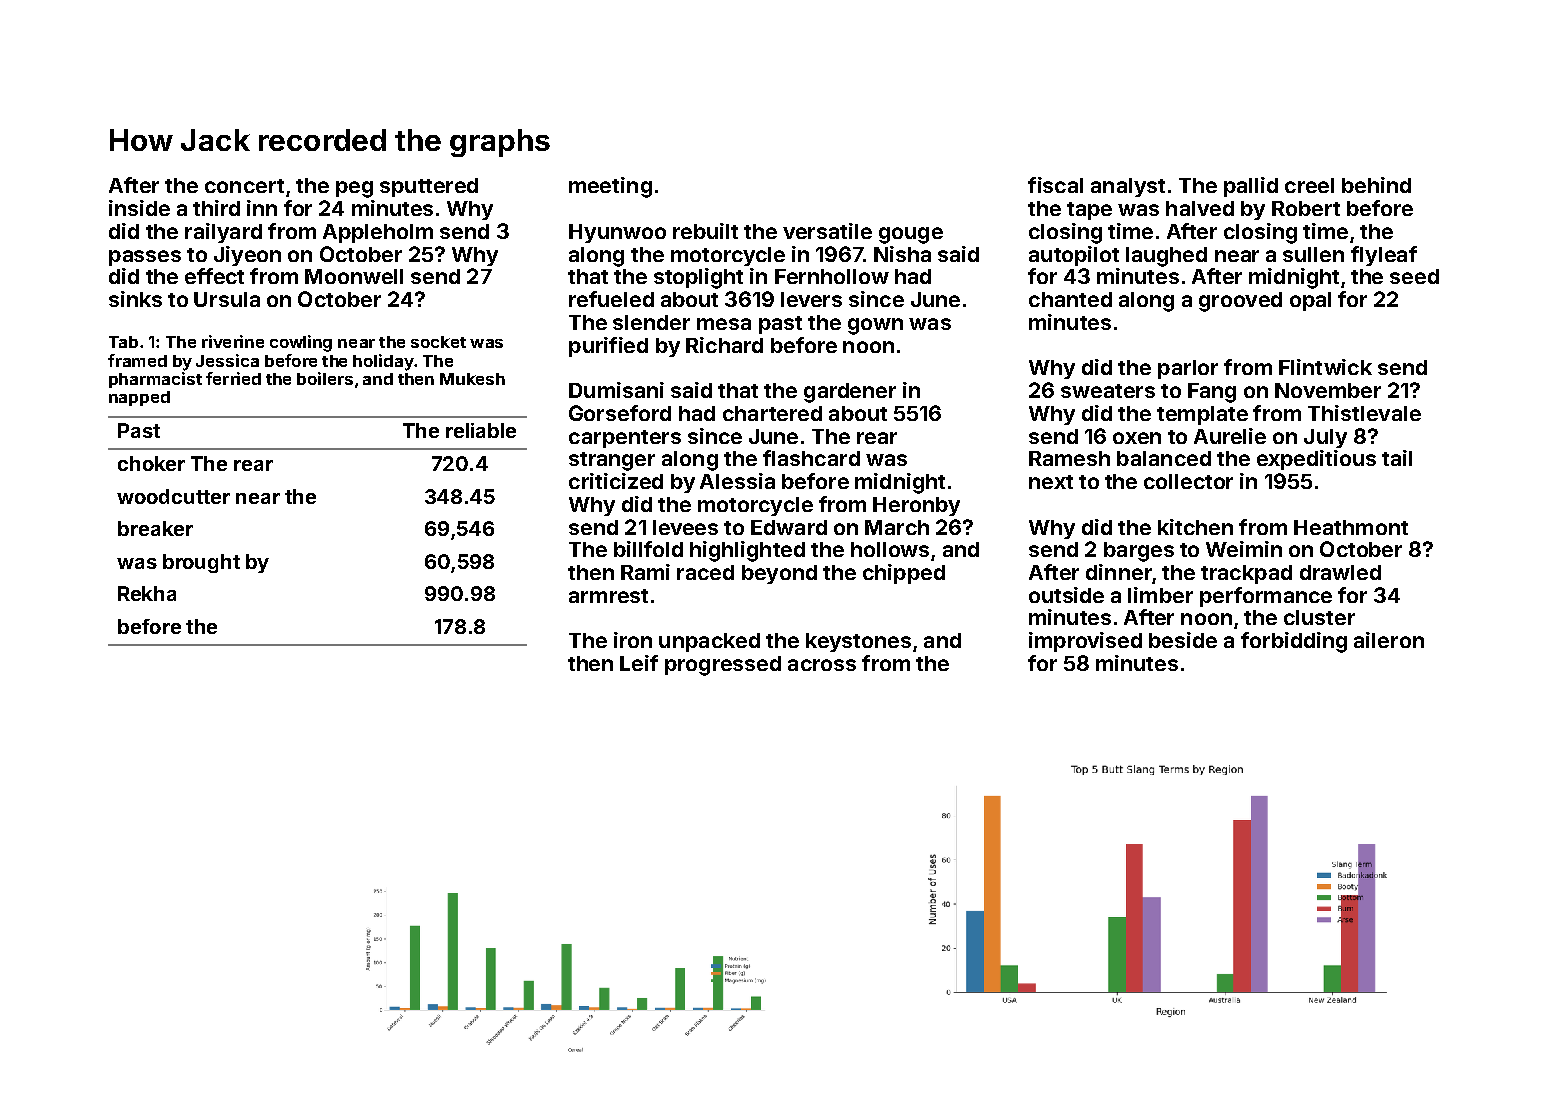  I want to click on carpenters, so click(625, 439).
